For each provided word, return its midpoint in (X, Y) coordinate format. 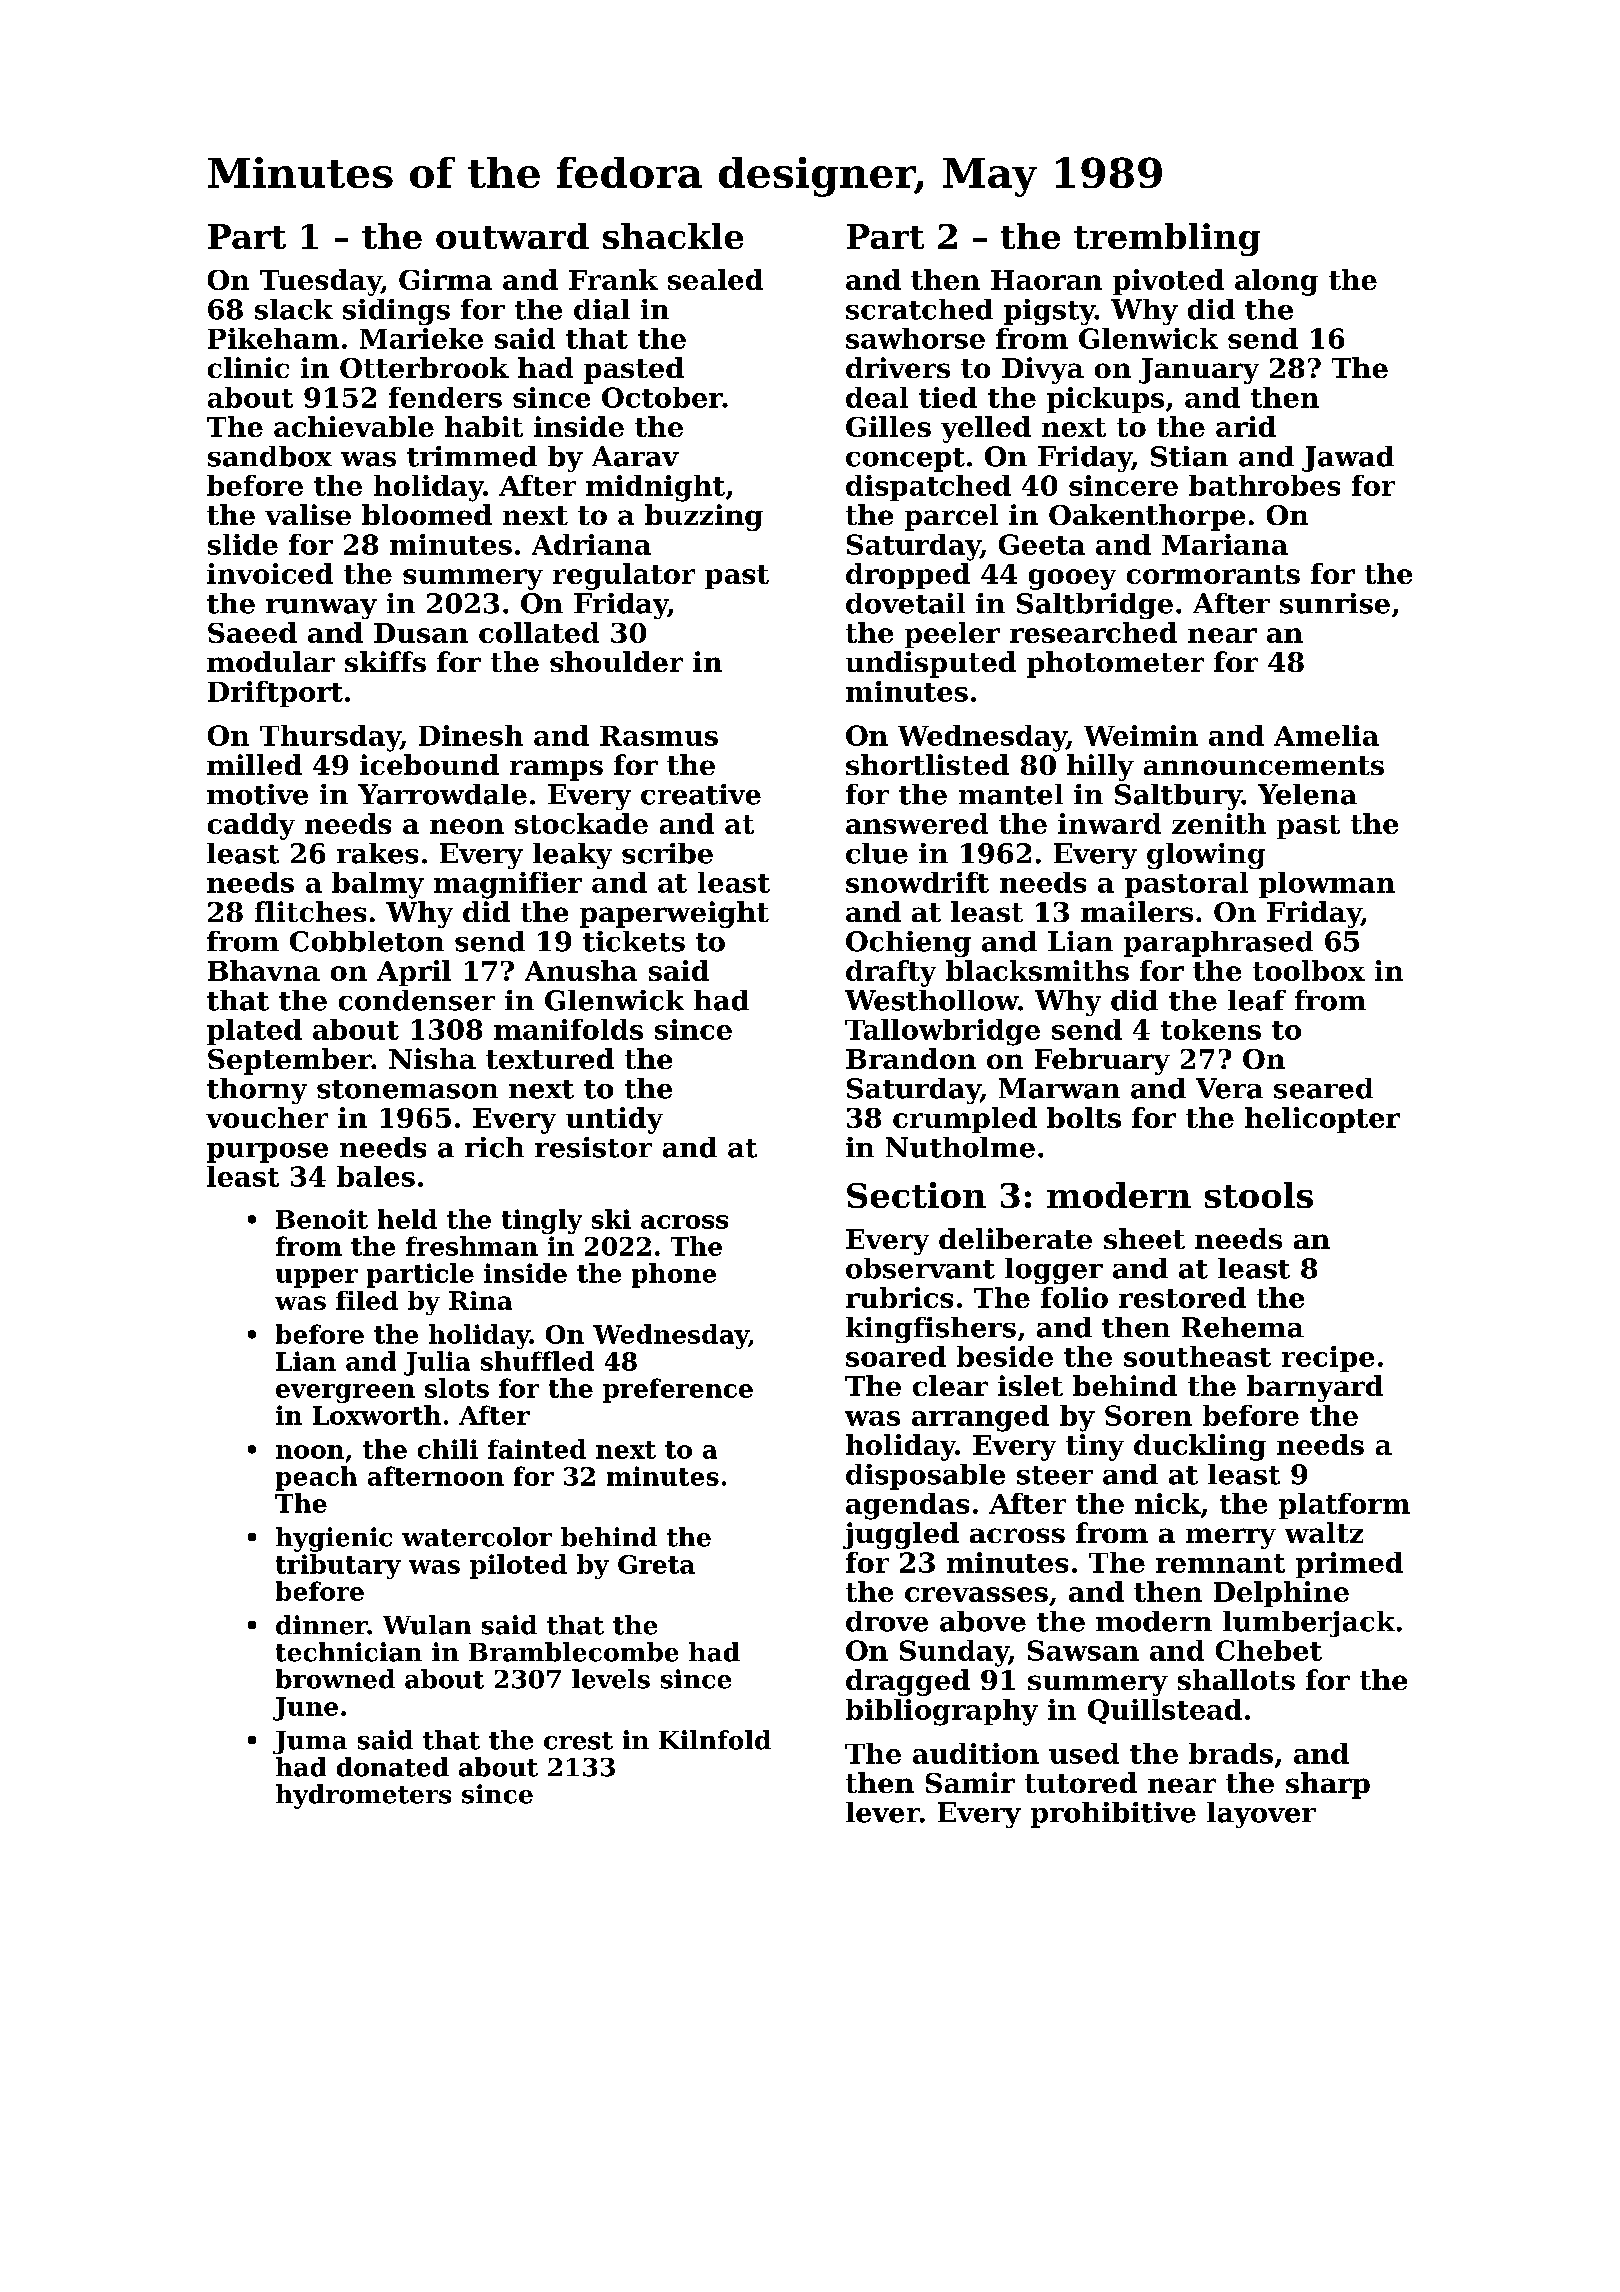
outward (512, 236)
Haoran (1046, 280)
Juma (310, 1742)
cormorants (1213, 574)
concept (905, 460)
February (1102, 1061)
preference (678, 1390)
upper (317, 1278)
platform (1344, 1506)
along (1276, 282)
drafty (891, 973)
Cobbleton (367, 941)
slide (243, 544)
